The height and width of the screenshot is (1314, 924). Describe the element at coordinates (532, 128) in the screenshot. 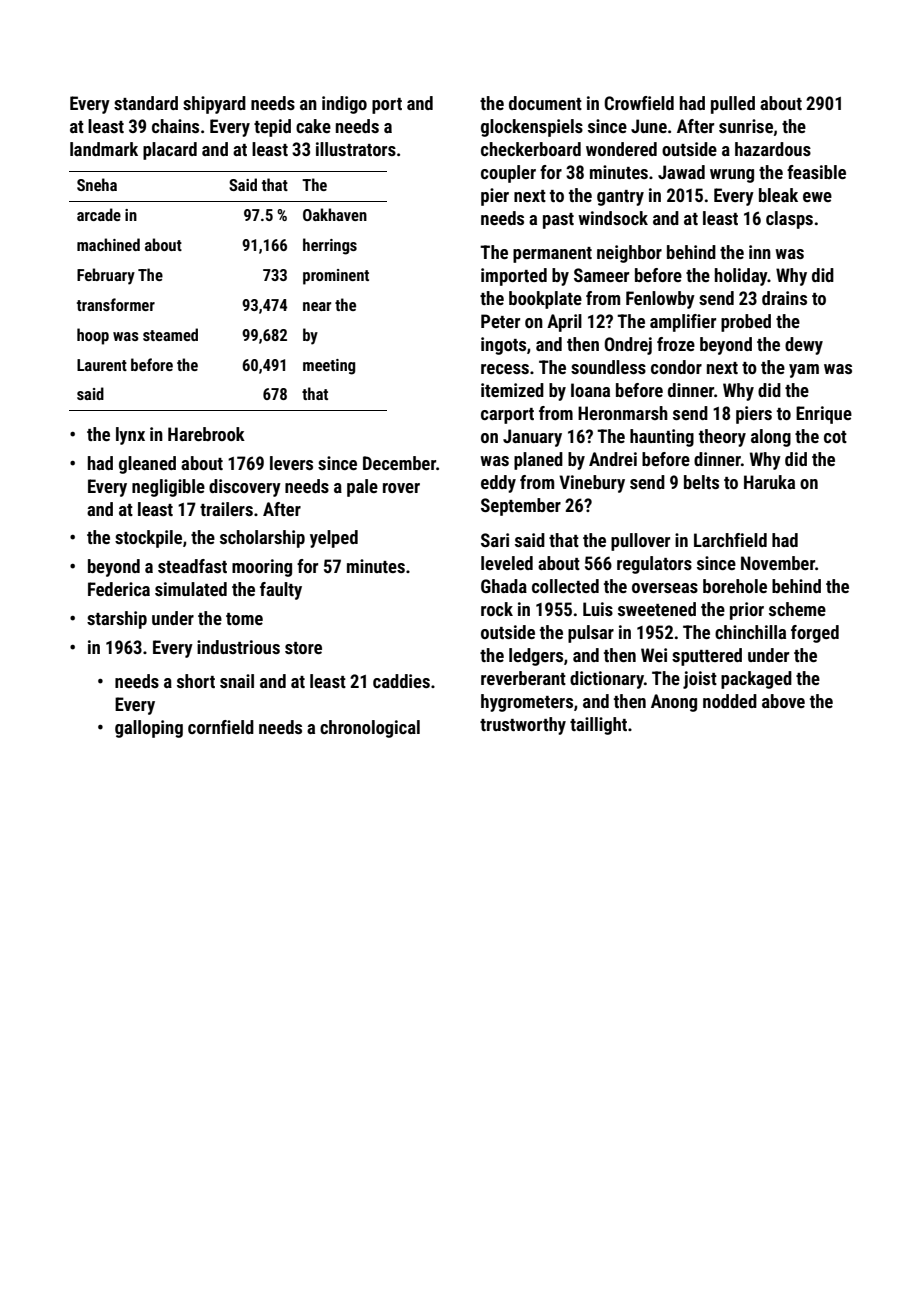

I see `glockenspiels` at that location.
